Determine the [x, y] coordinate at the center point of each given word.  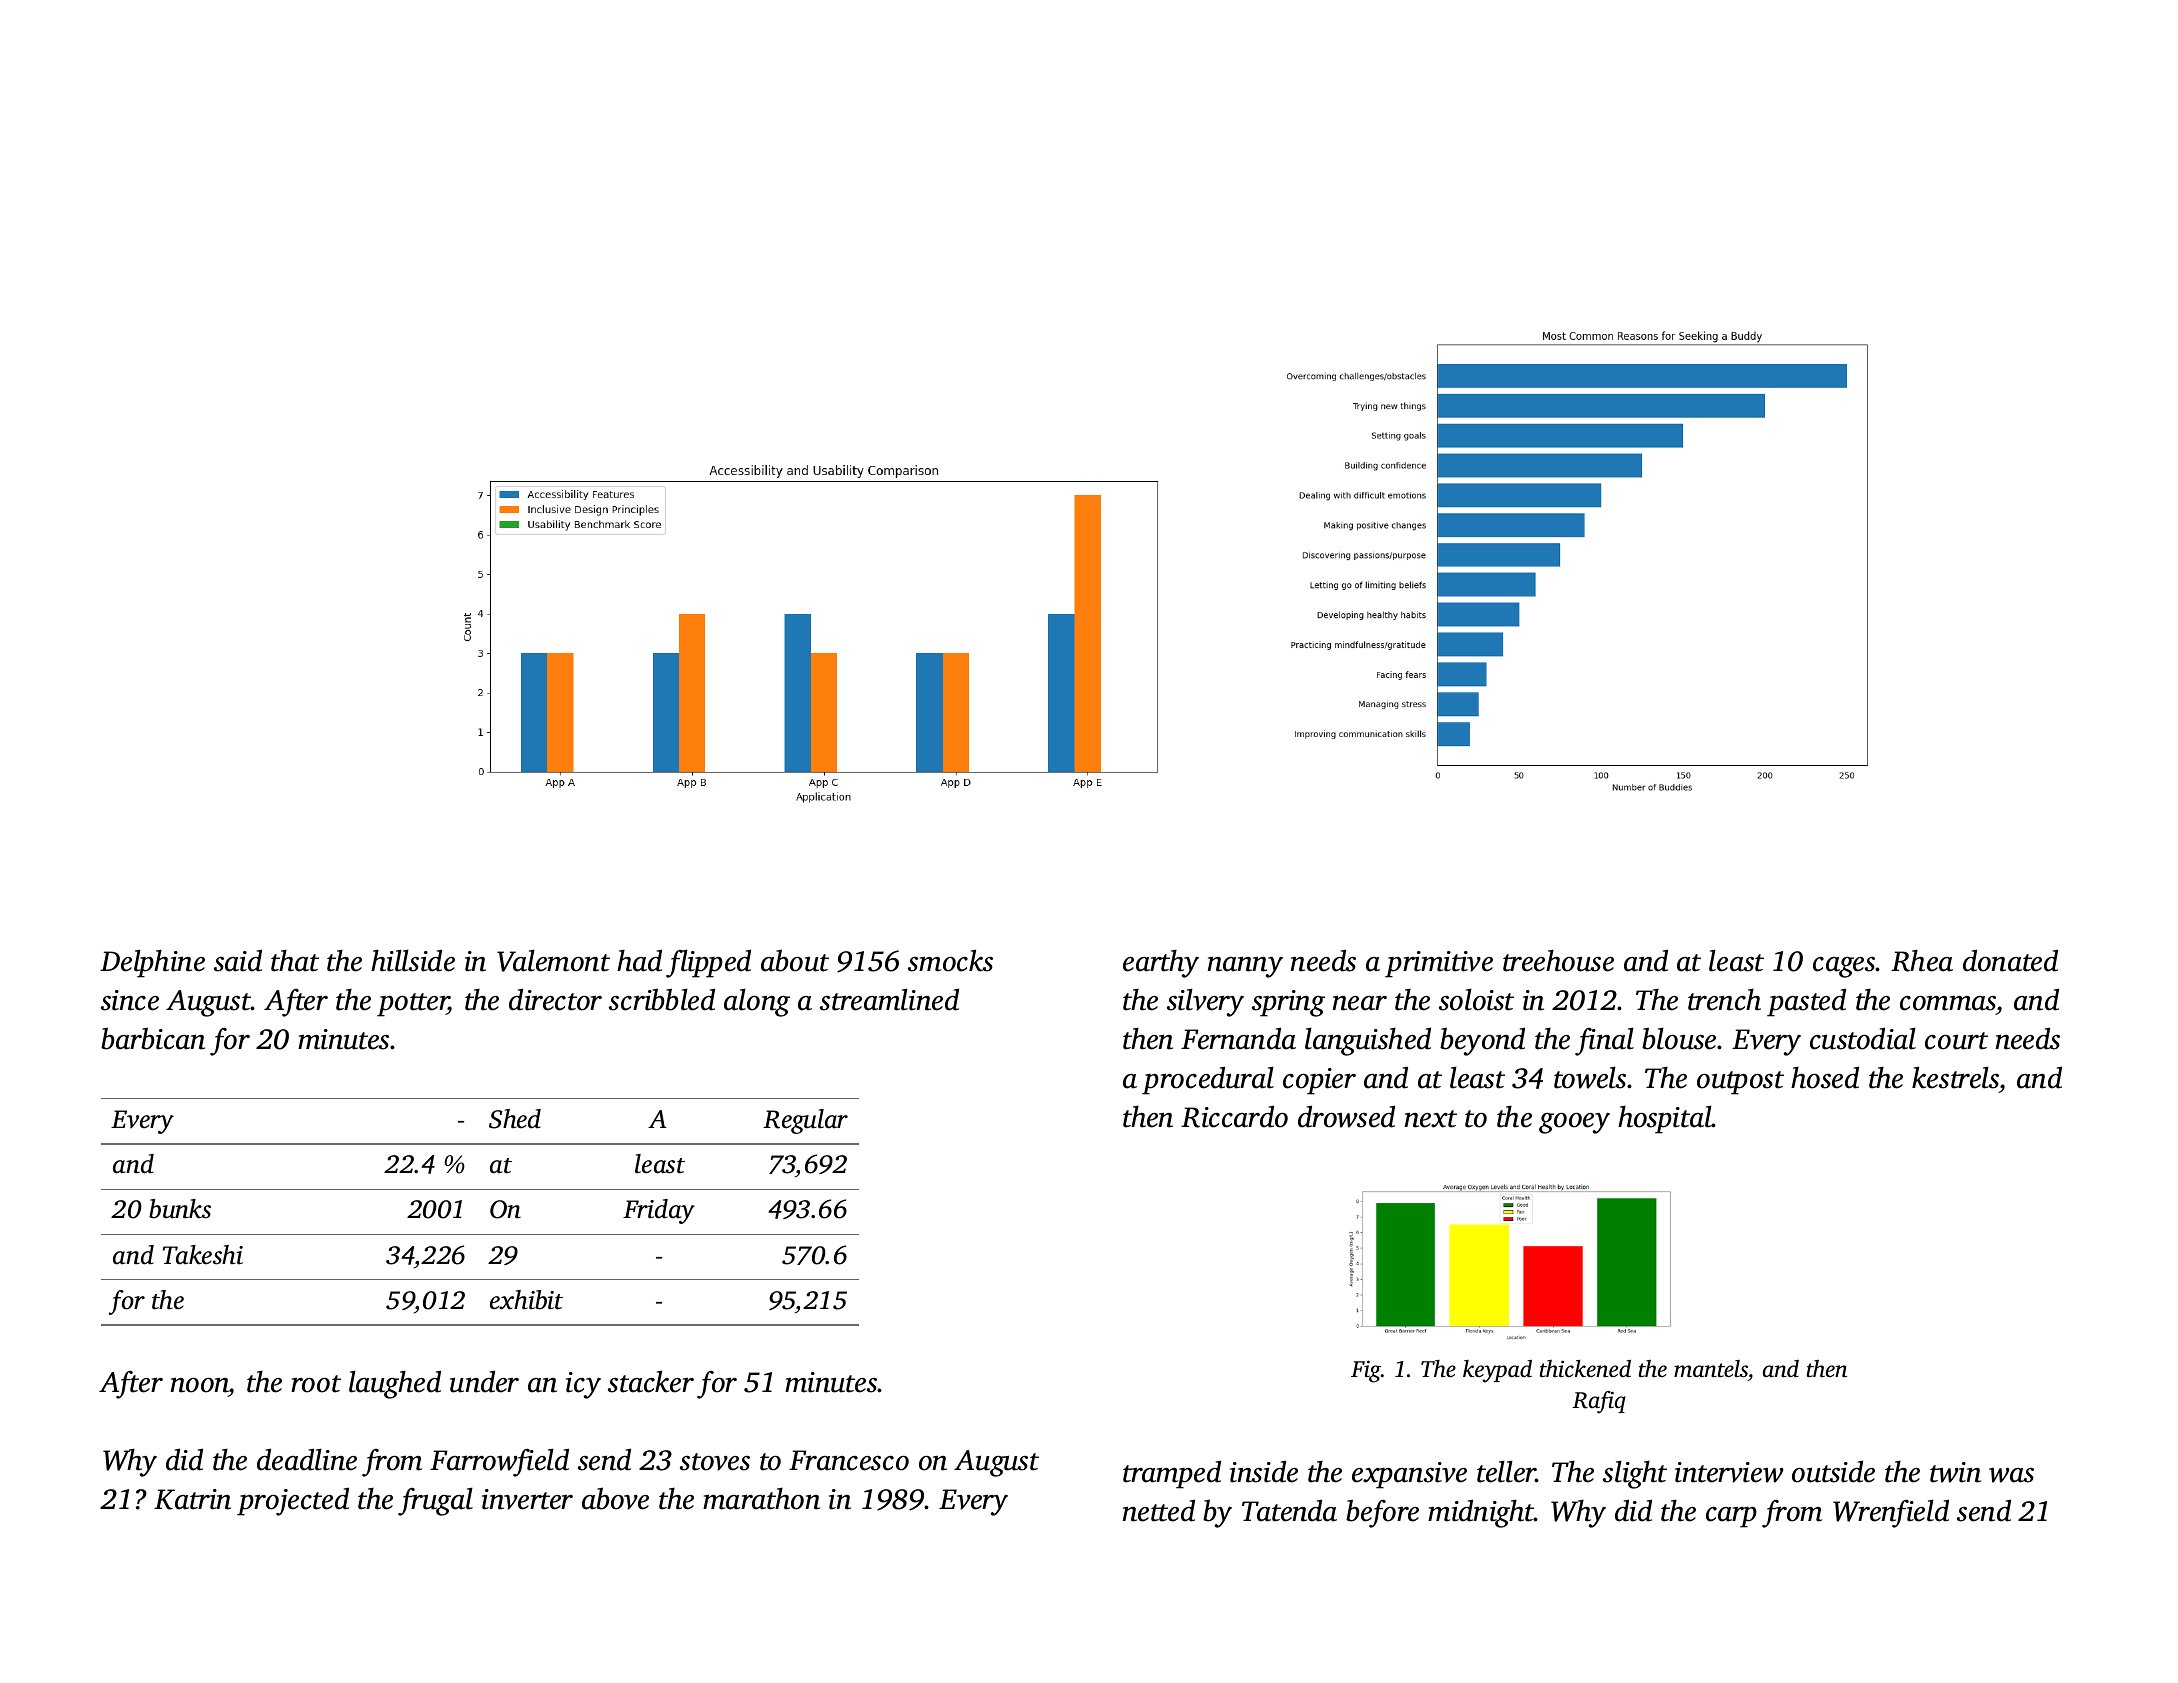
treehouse [1558, 960]
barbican [153, 1038]
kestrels [1955, 1077]
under [484, 1381]
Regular [805, 1121]
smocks [950, 960]
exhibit [526, 1300]
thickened [1585, 1369]
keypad [1497, 1371]
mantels [1711, 1369]
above [615, 1498]
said [238, 960]
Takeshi [203, 1255]
